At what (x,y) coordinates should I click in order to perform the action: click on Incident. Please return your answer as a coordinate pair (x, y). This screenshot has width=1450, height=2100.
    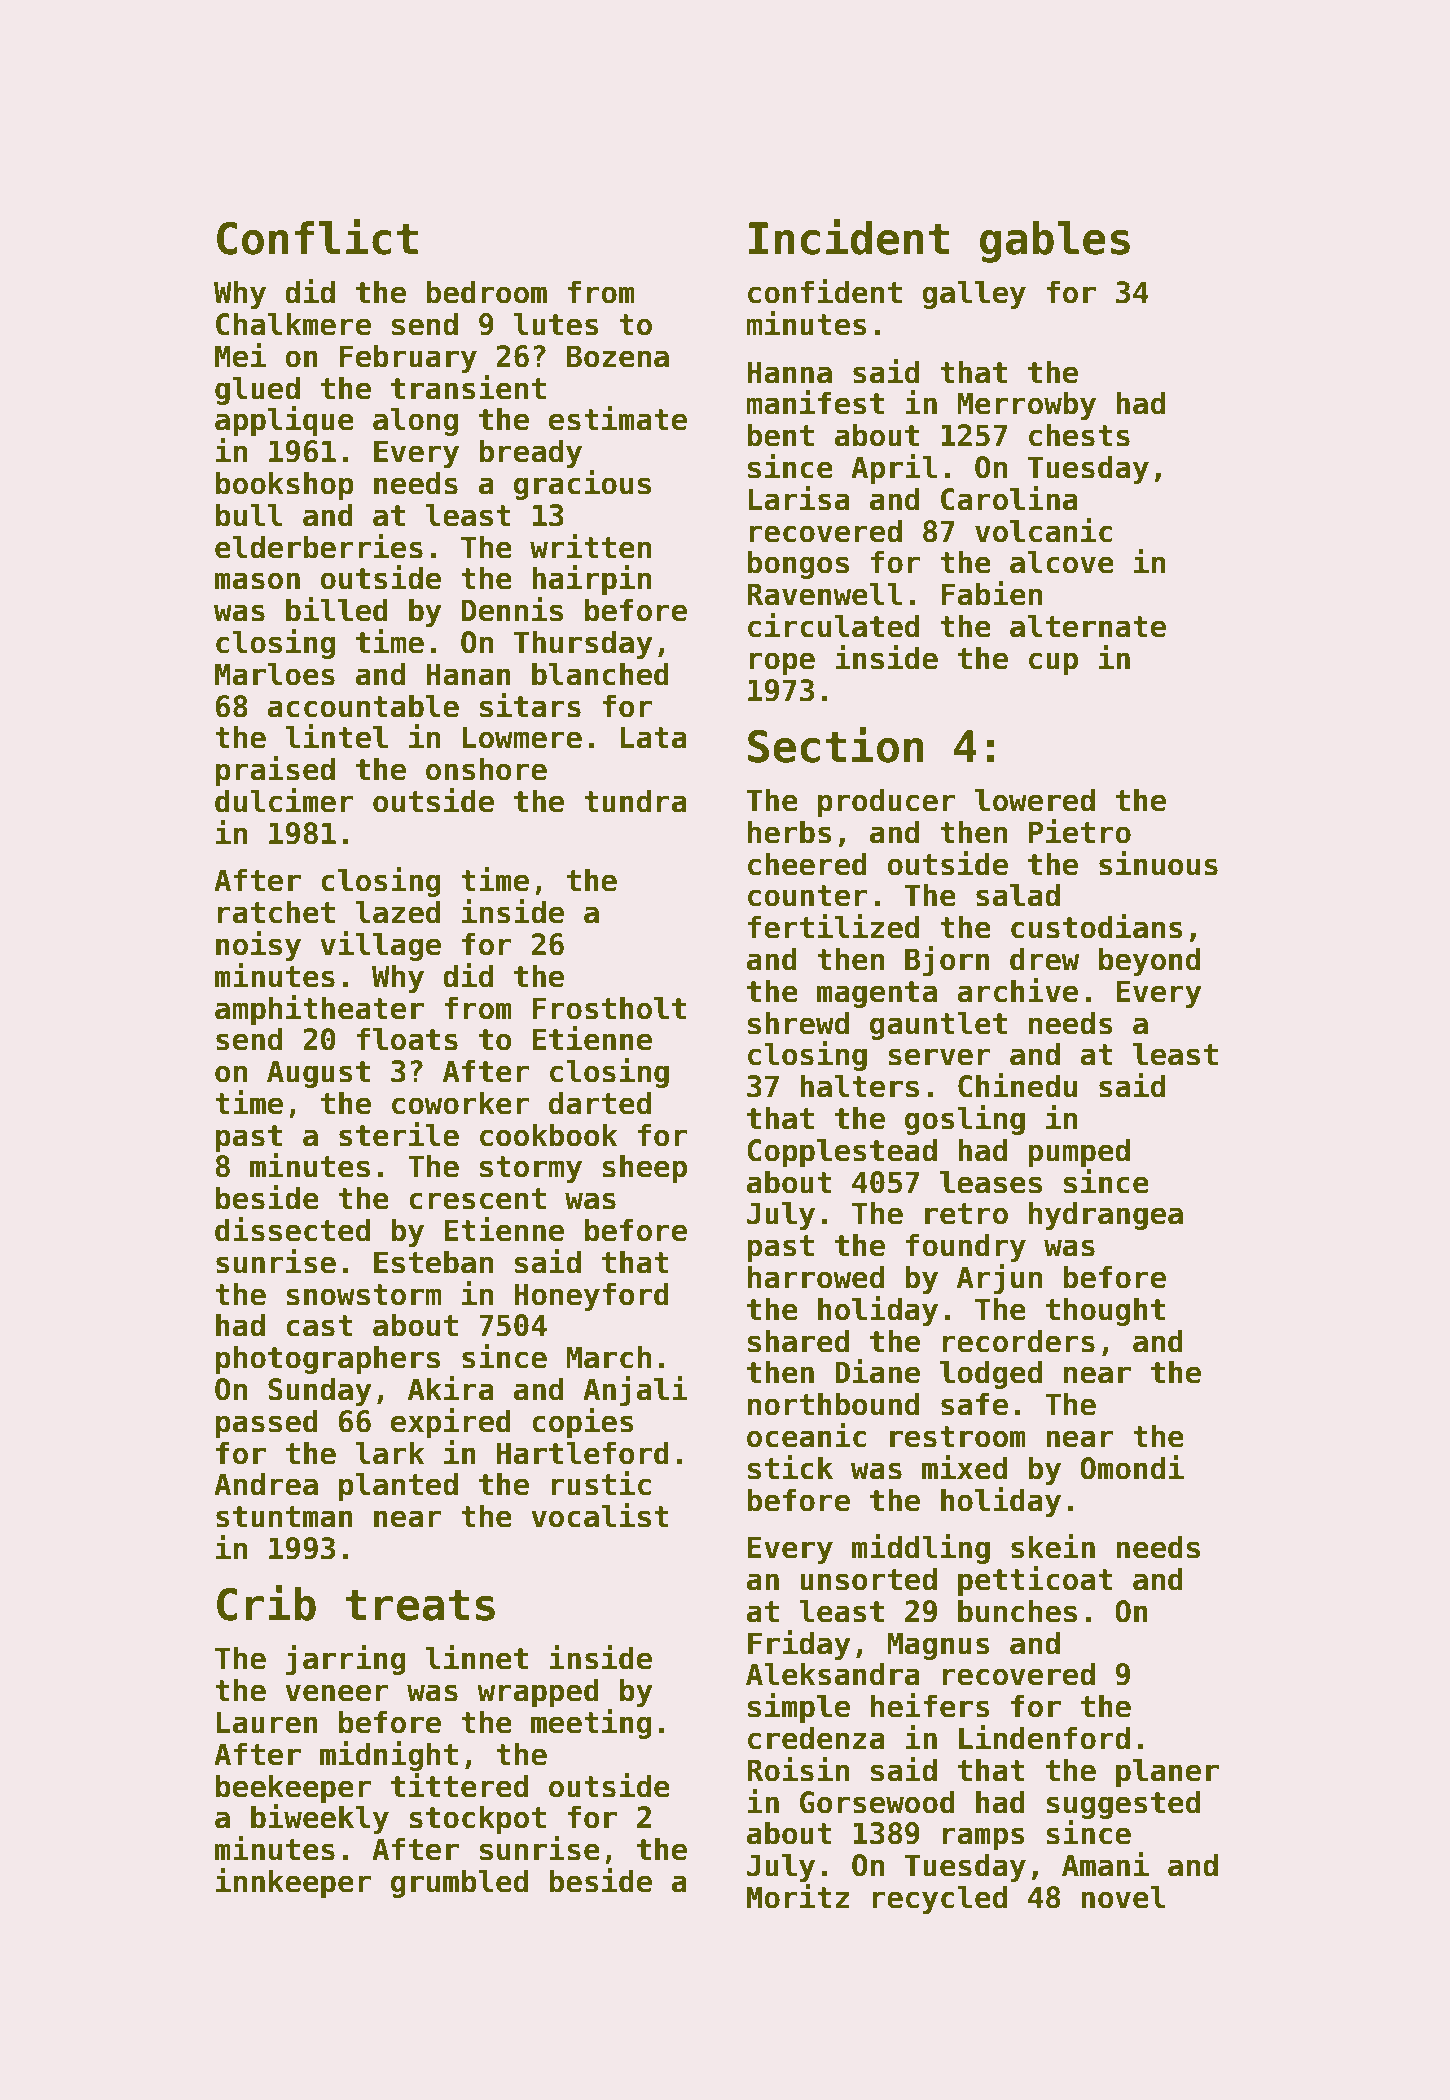
    Looking at the image, I should click on (849, 237).
